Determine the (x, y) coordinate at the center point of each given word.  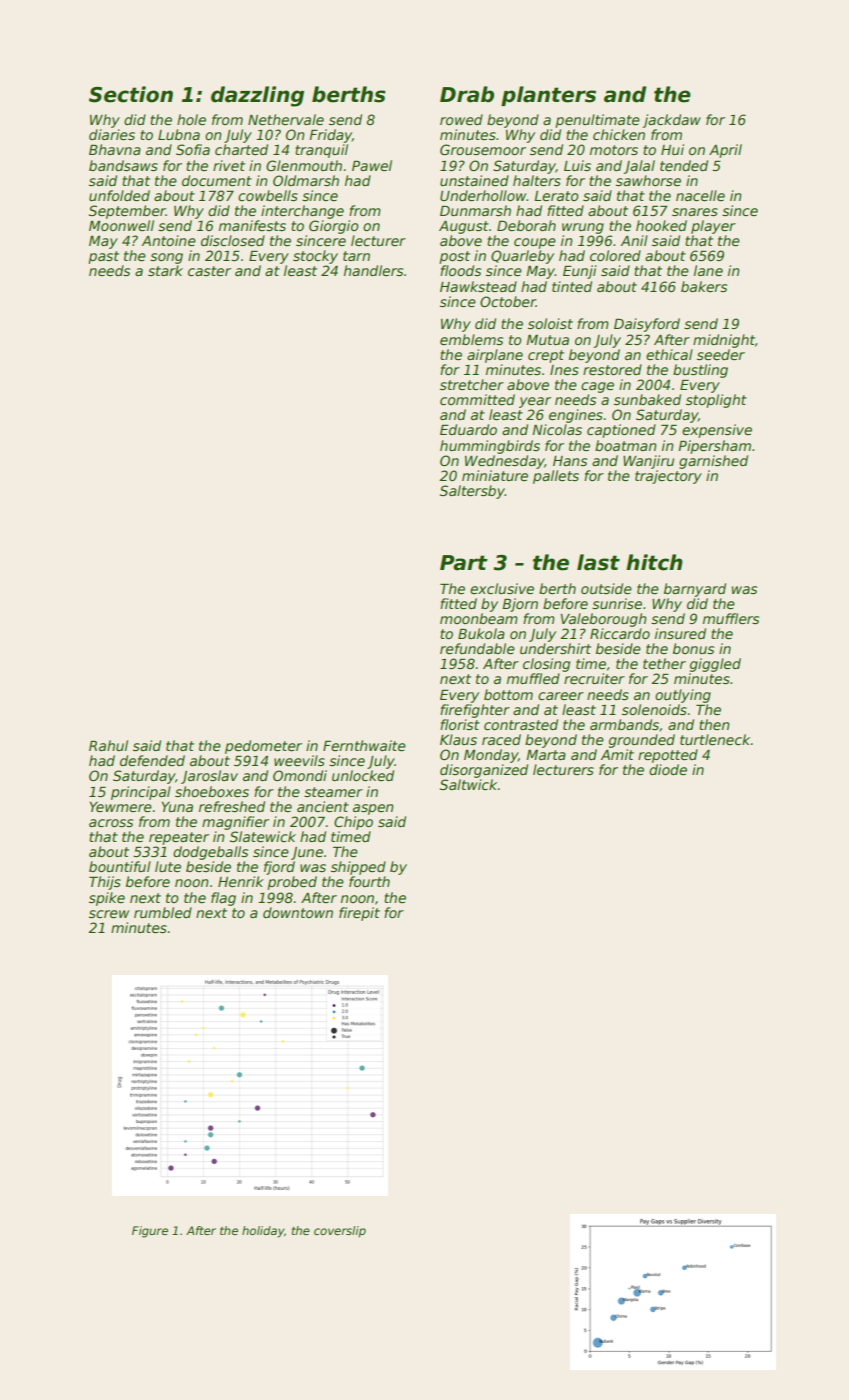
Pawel (372, 165)
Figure (150, 1232)
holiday (263, 1232)
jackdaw (672, 121)
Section (131, 94)
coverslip (340, 1232)
